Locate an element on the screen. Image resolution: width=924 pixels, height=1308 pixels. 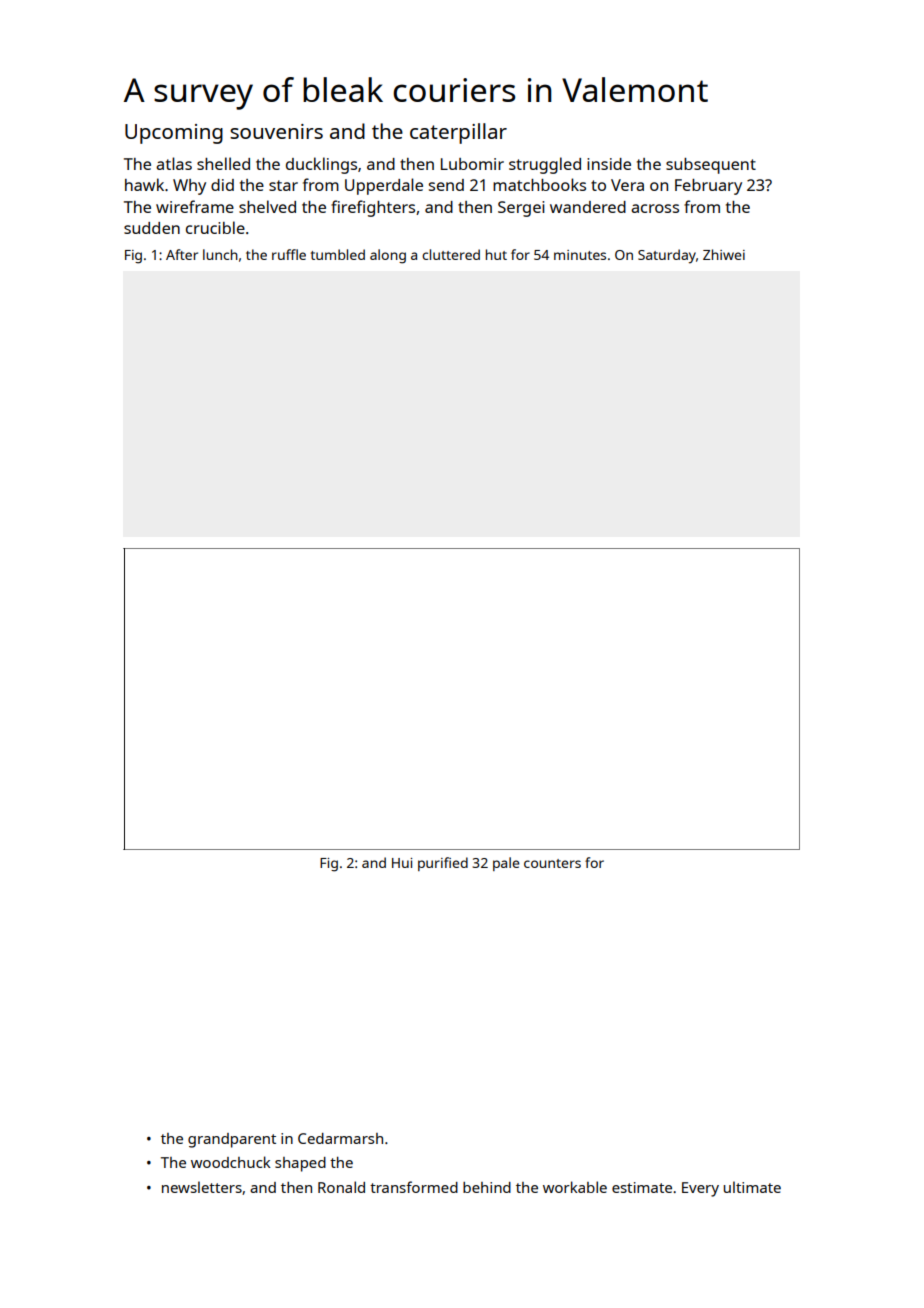
workable is located at coordinates (575, 1187).
